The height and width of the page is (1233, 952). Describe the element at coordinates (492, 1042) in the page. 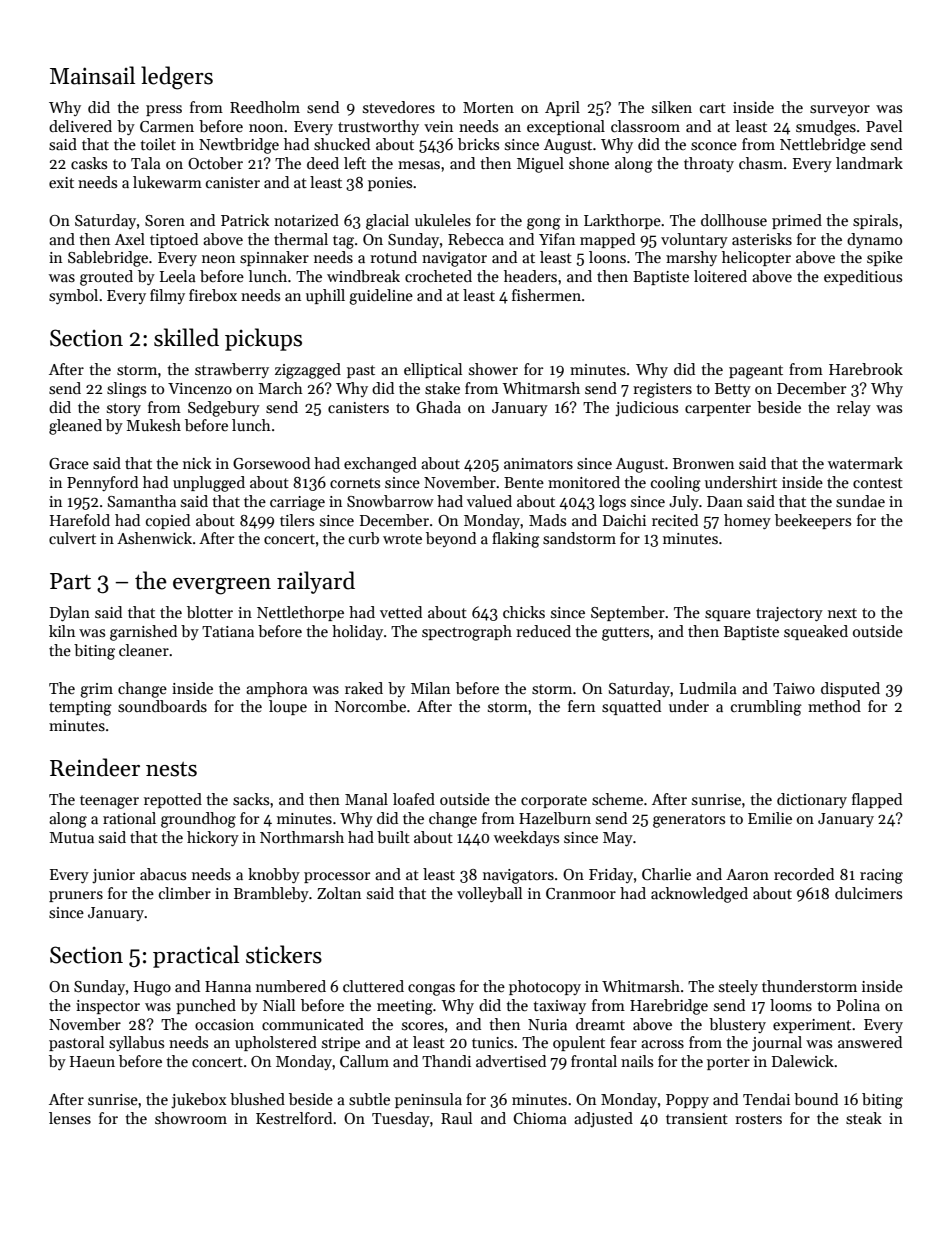

I see `tunics` at that location.
